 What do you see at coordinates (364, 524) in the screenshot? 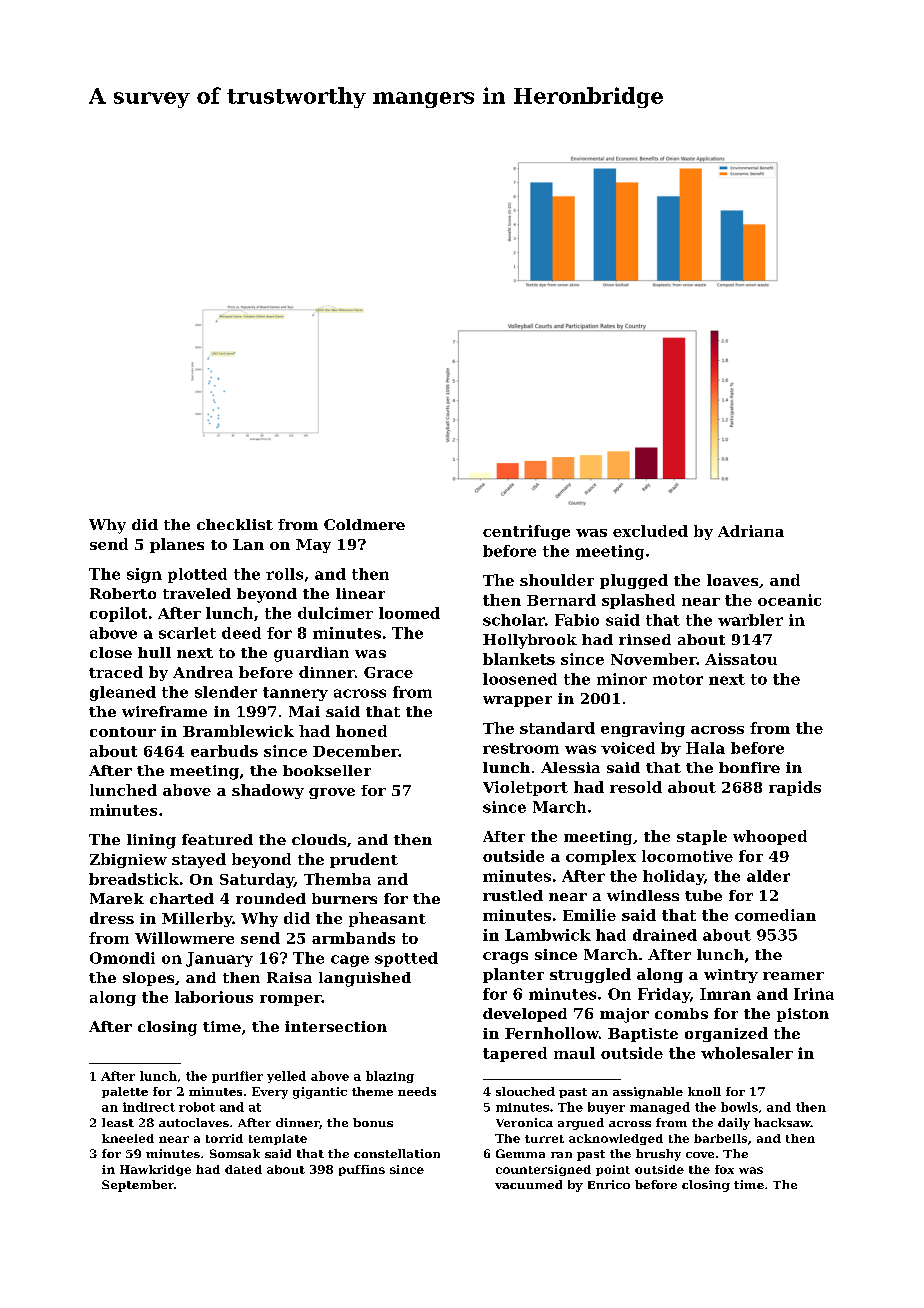
I see `Coldmere` at bounding box center [364, 524].
